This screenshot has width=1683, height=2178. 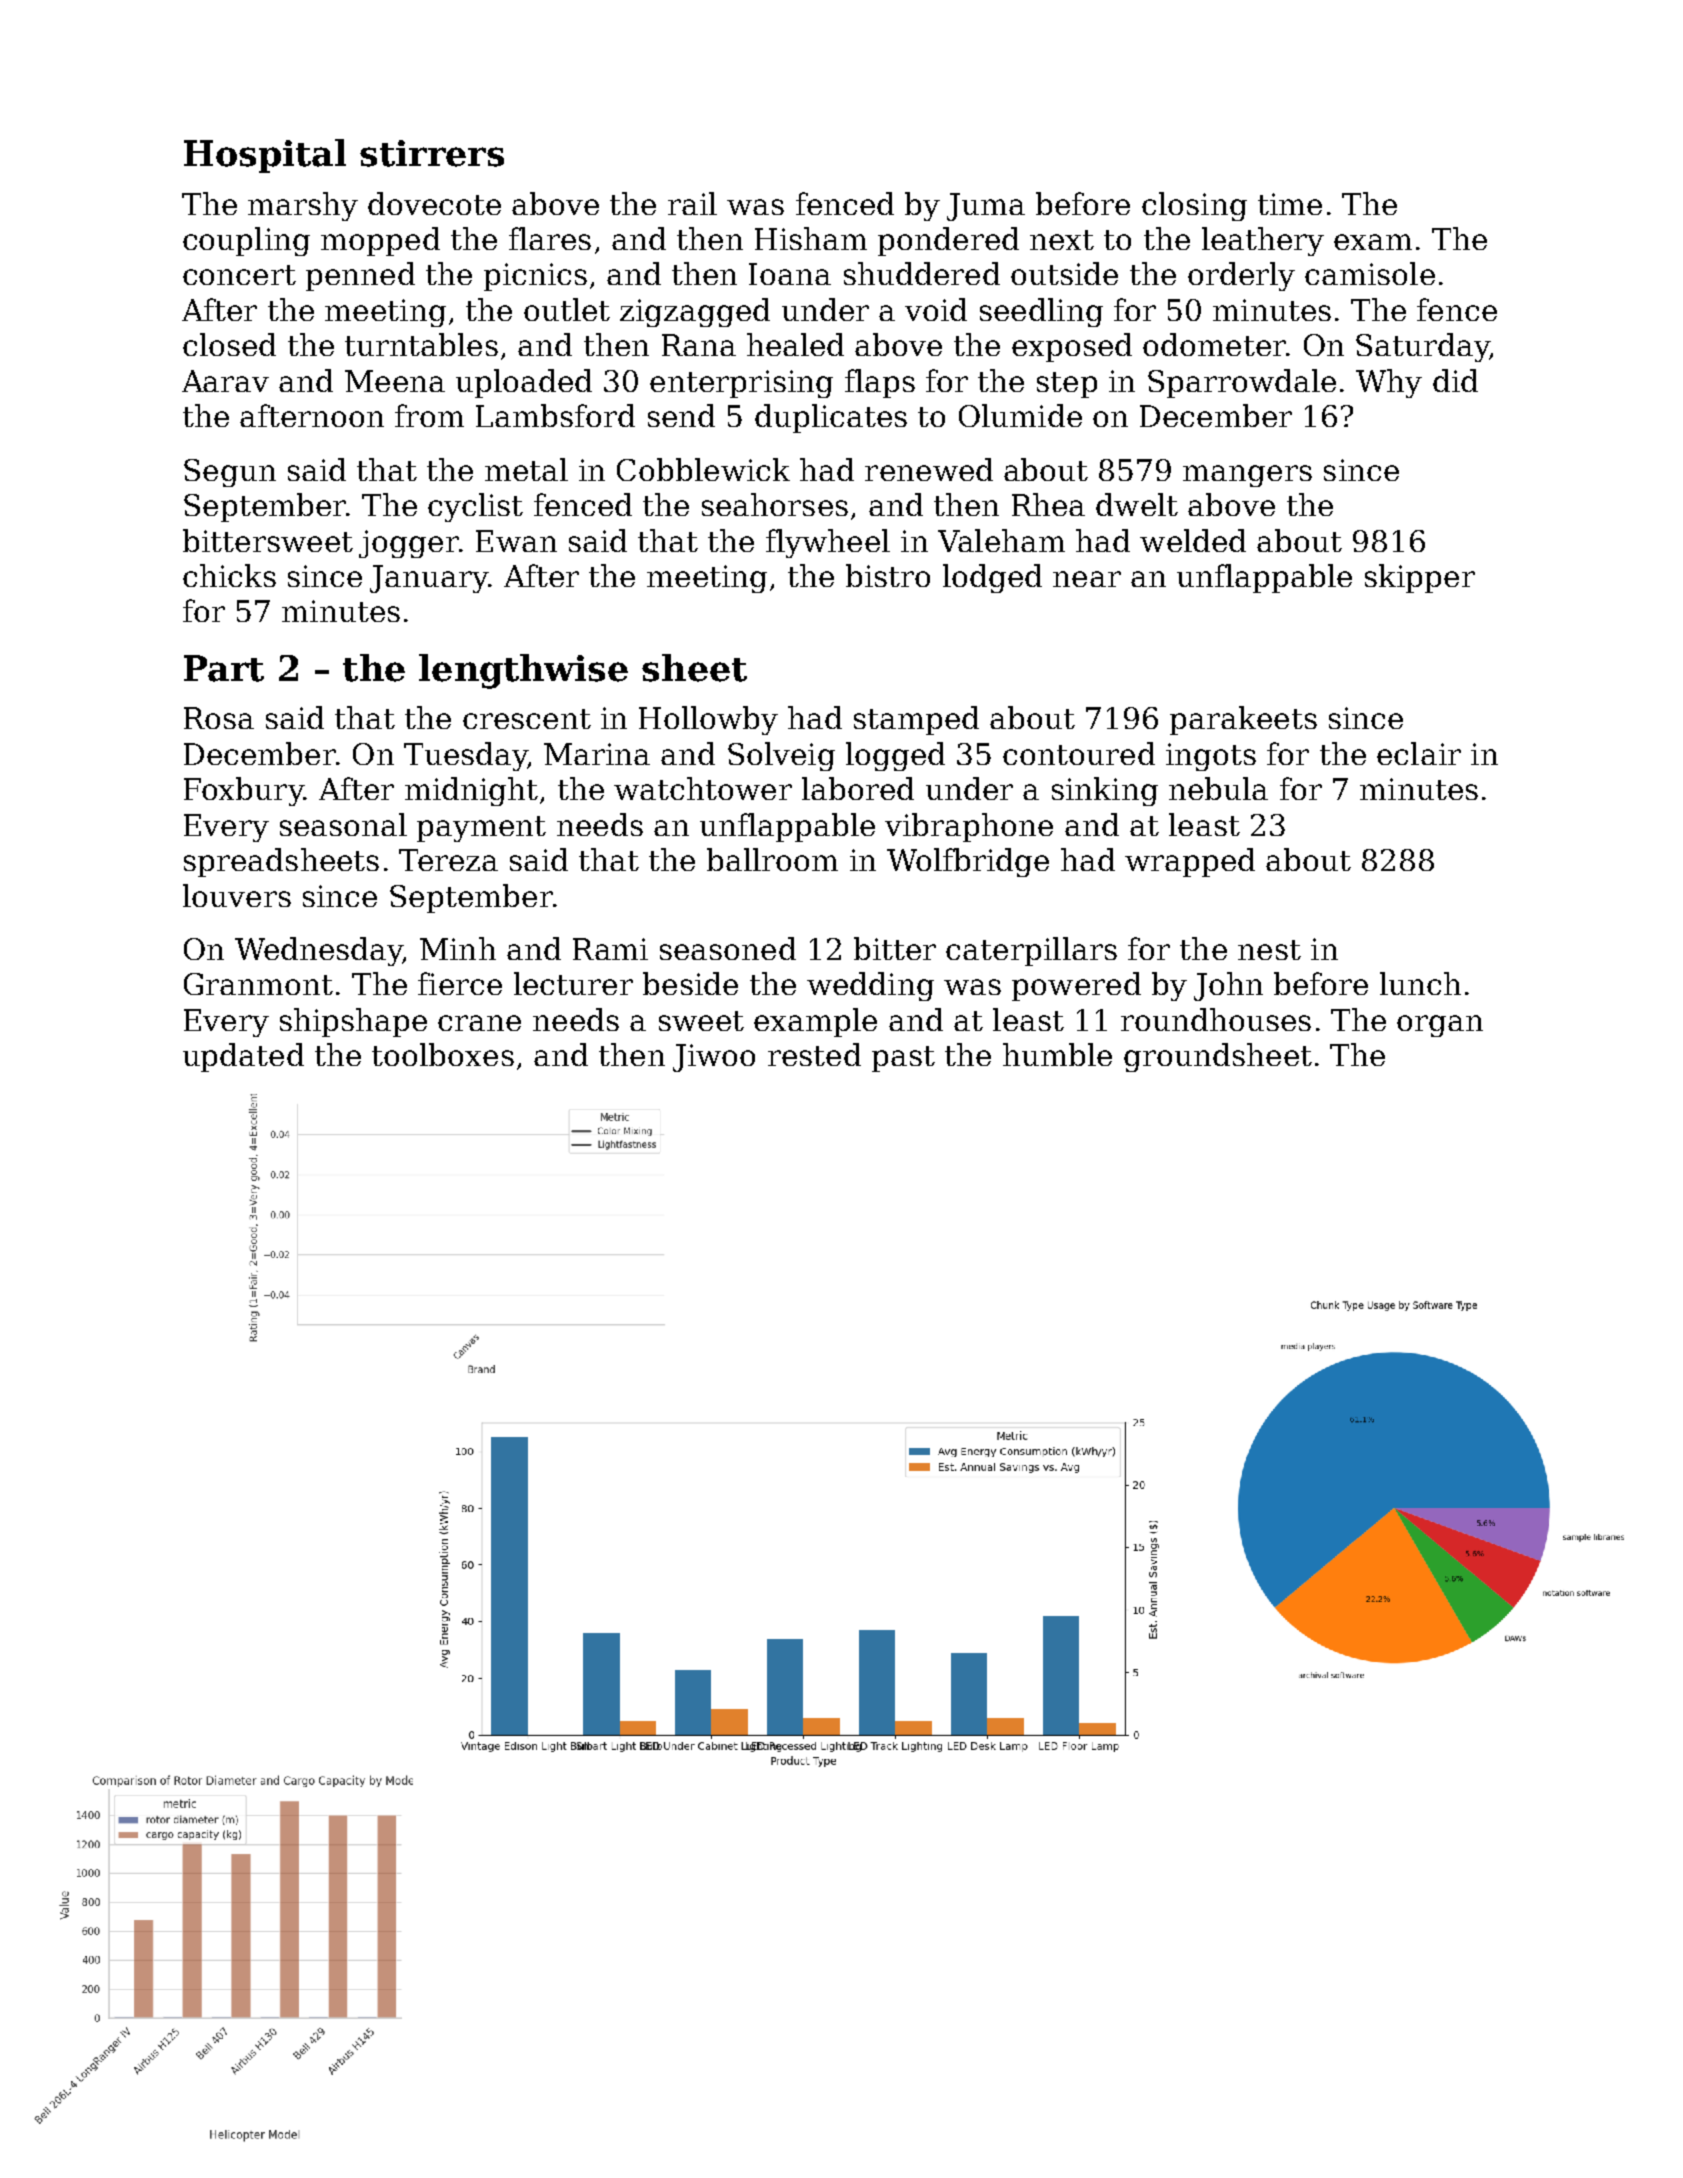 I want to click on closing, so click(x=1194, y=206).
